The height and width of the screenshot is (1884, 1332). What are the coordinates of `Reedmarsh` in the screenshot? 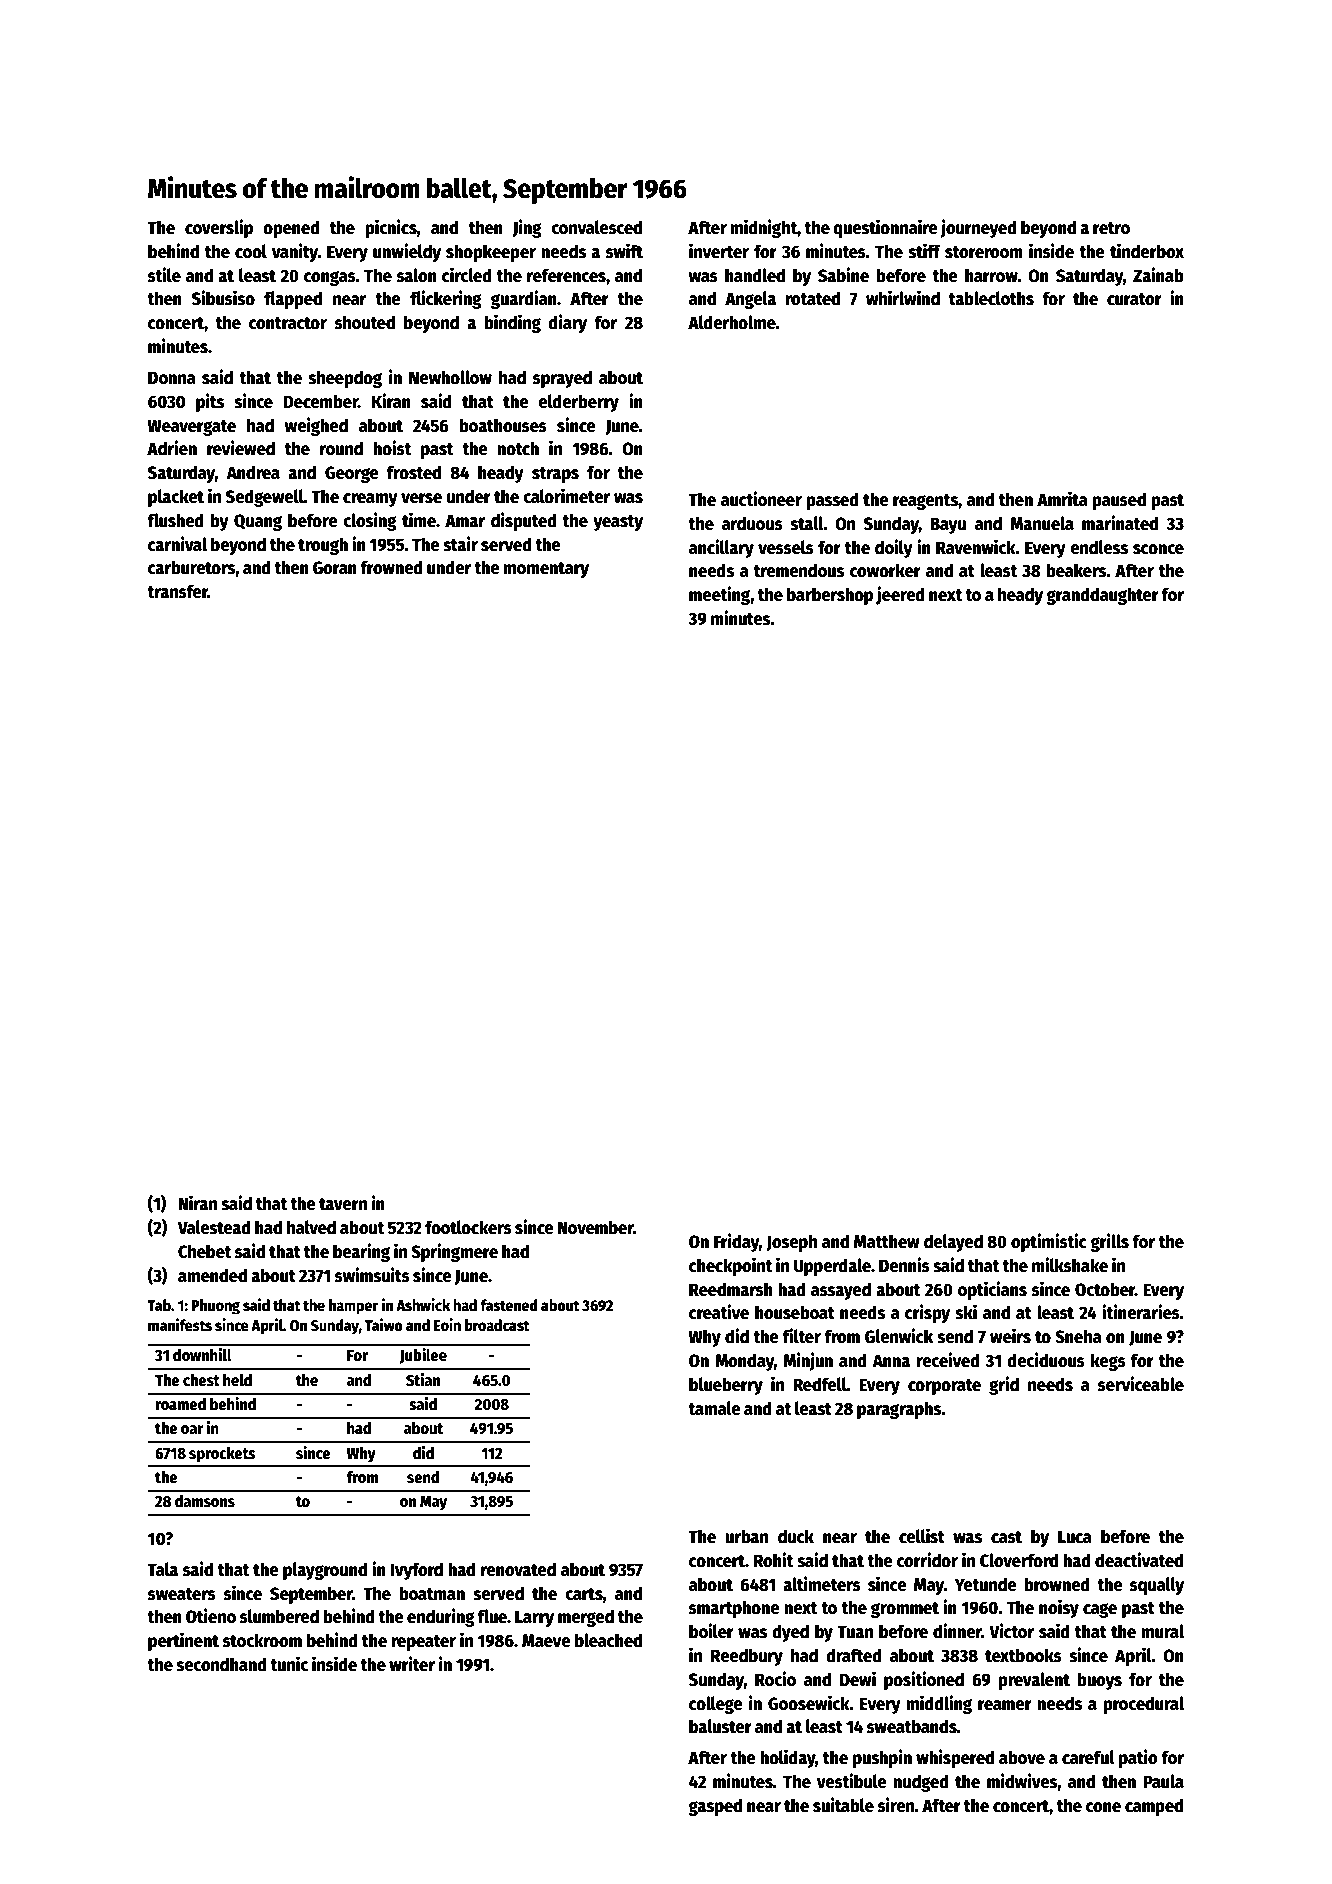 It's located at (731, 1289).
